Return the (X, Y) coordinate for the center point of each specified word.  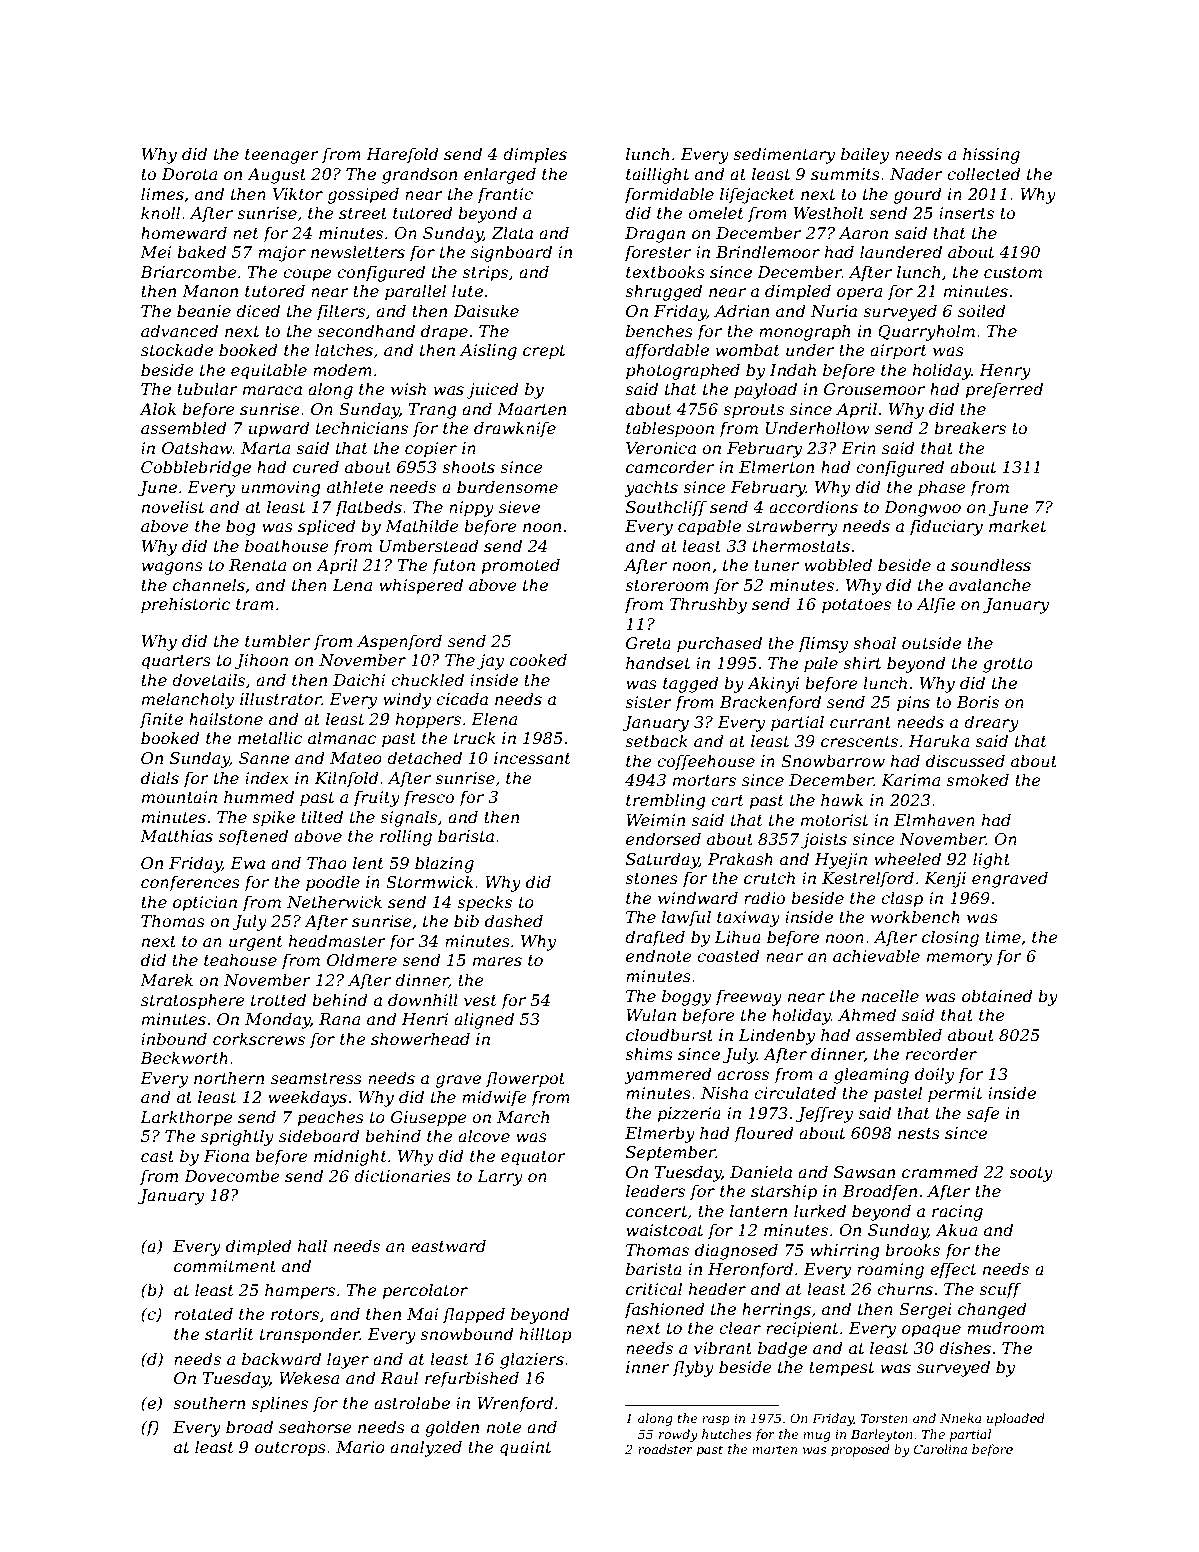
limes (162, 193)
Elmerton (776, 466)
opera (859, 294)
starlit (229, 1333)
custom (1013, 272)
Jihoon (261, 661)
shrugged (663, 292)
